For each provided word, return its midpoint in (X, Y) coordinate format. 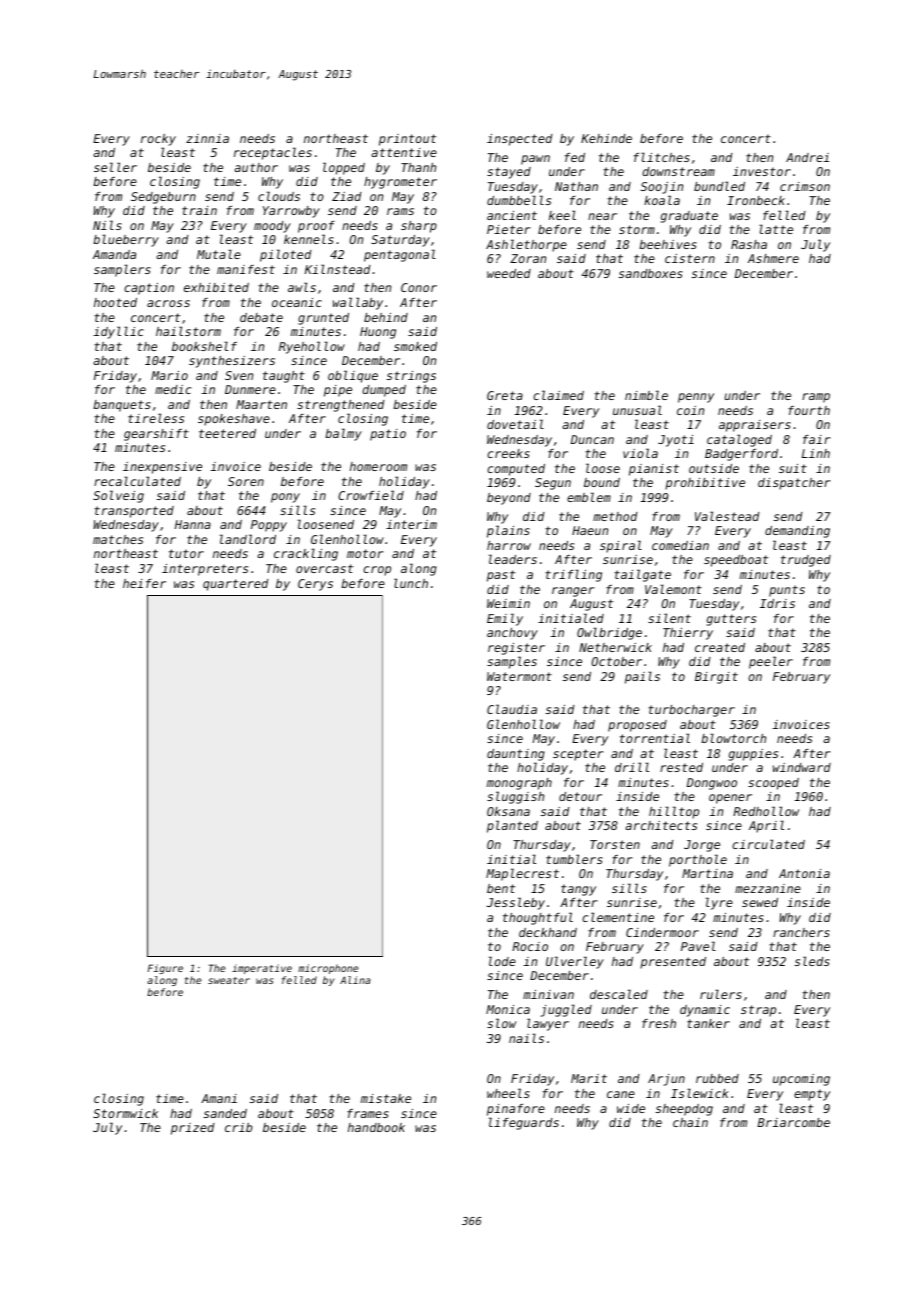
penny (696, 398)
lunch (411, 583)
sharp (419, 227)
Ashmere (773, 258)
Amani (219, 1098)
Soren (246, 481)
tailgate (642, 575)
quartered (236, 585)
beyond (509, 499)
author (256, 167)
